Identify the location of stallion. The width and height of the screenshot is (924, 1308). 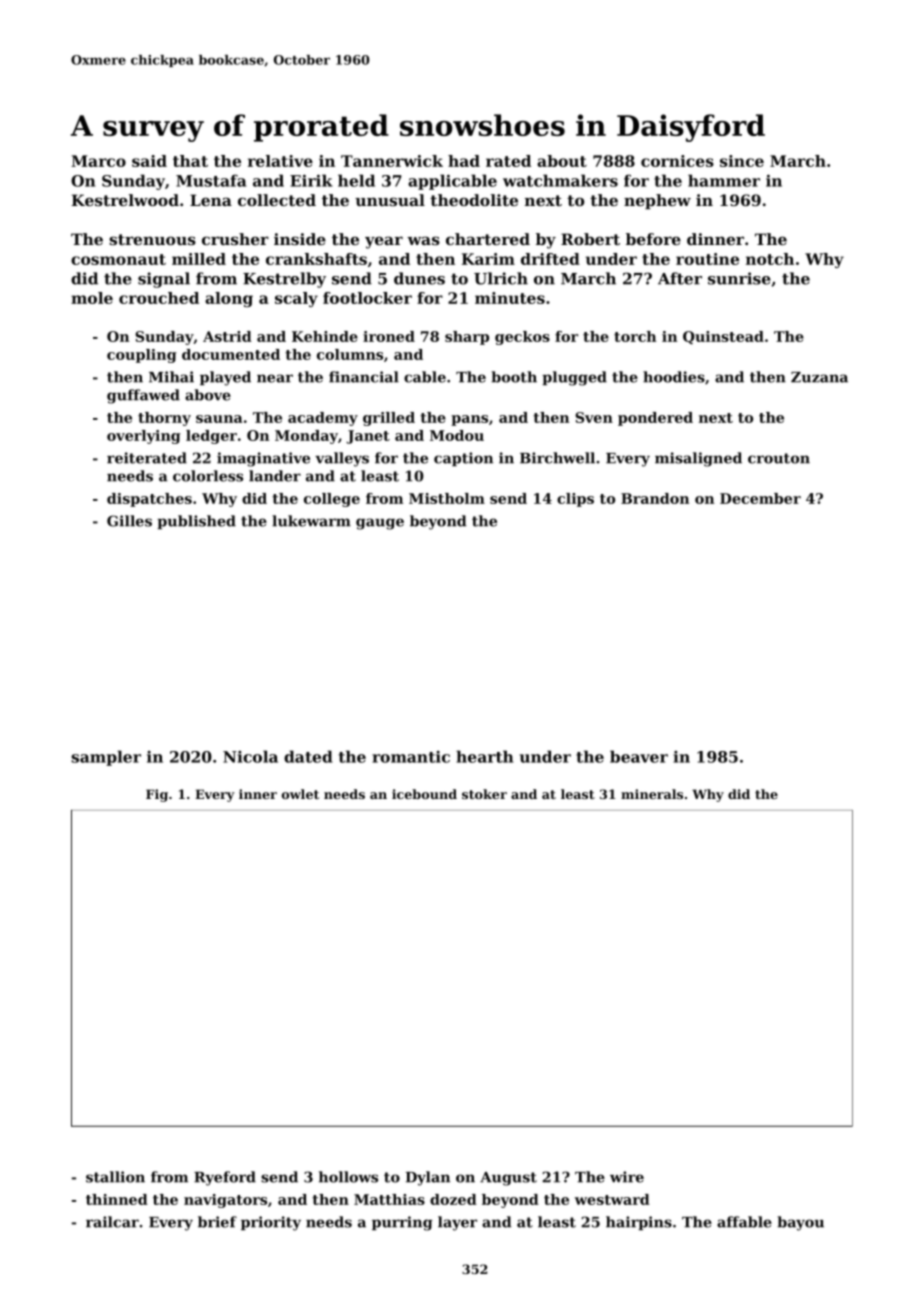
(115, 1177).
